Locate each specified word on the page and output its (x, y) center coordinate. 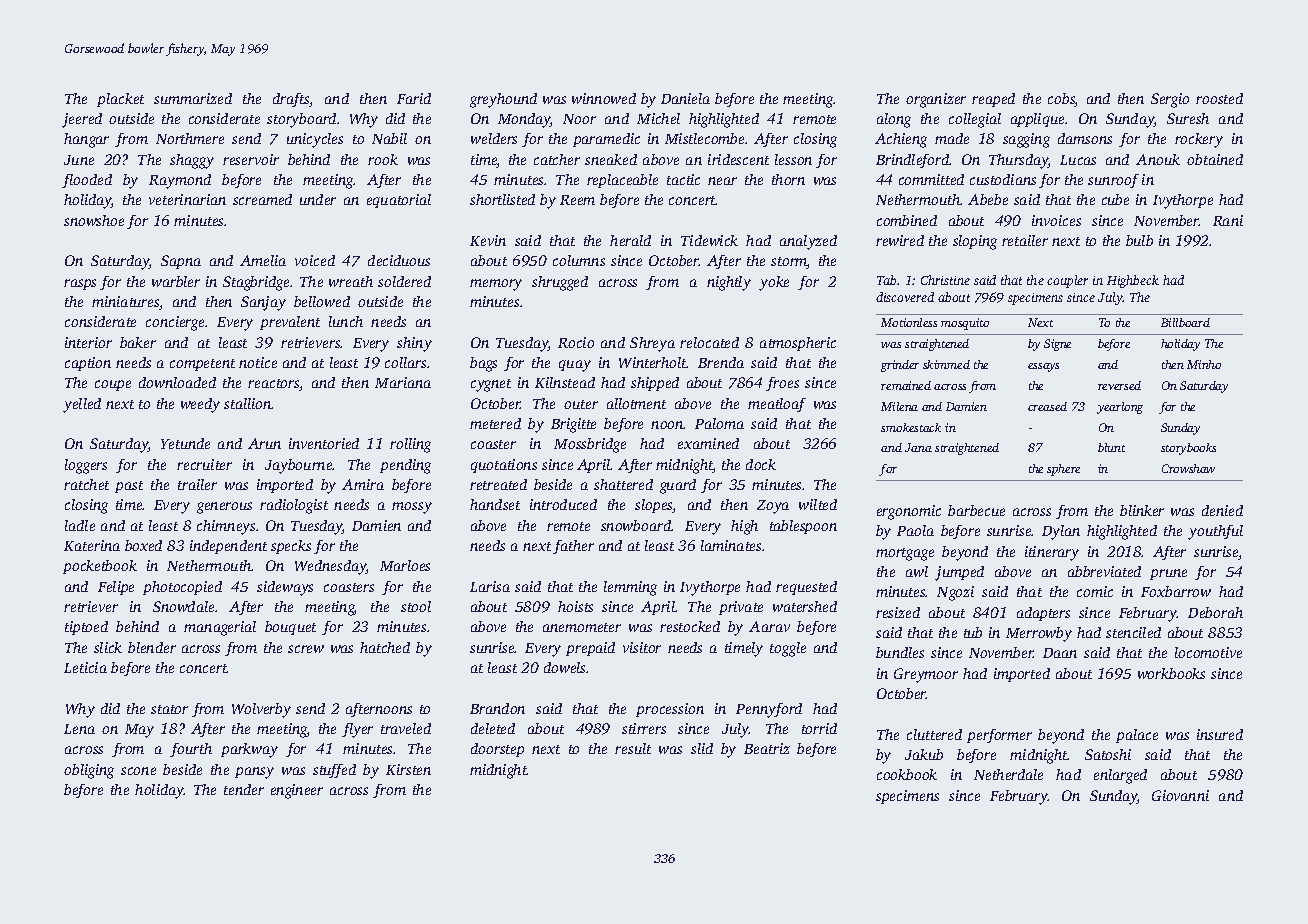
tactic (683, 179)
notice (258, 362)
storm (789, 263)
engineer (297, 791)
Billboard (1185, 322)
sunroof (1113, 181)
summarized (193, 98)
